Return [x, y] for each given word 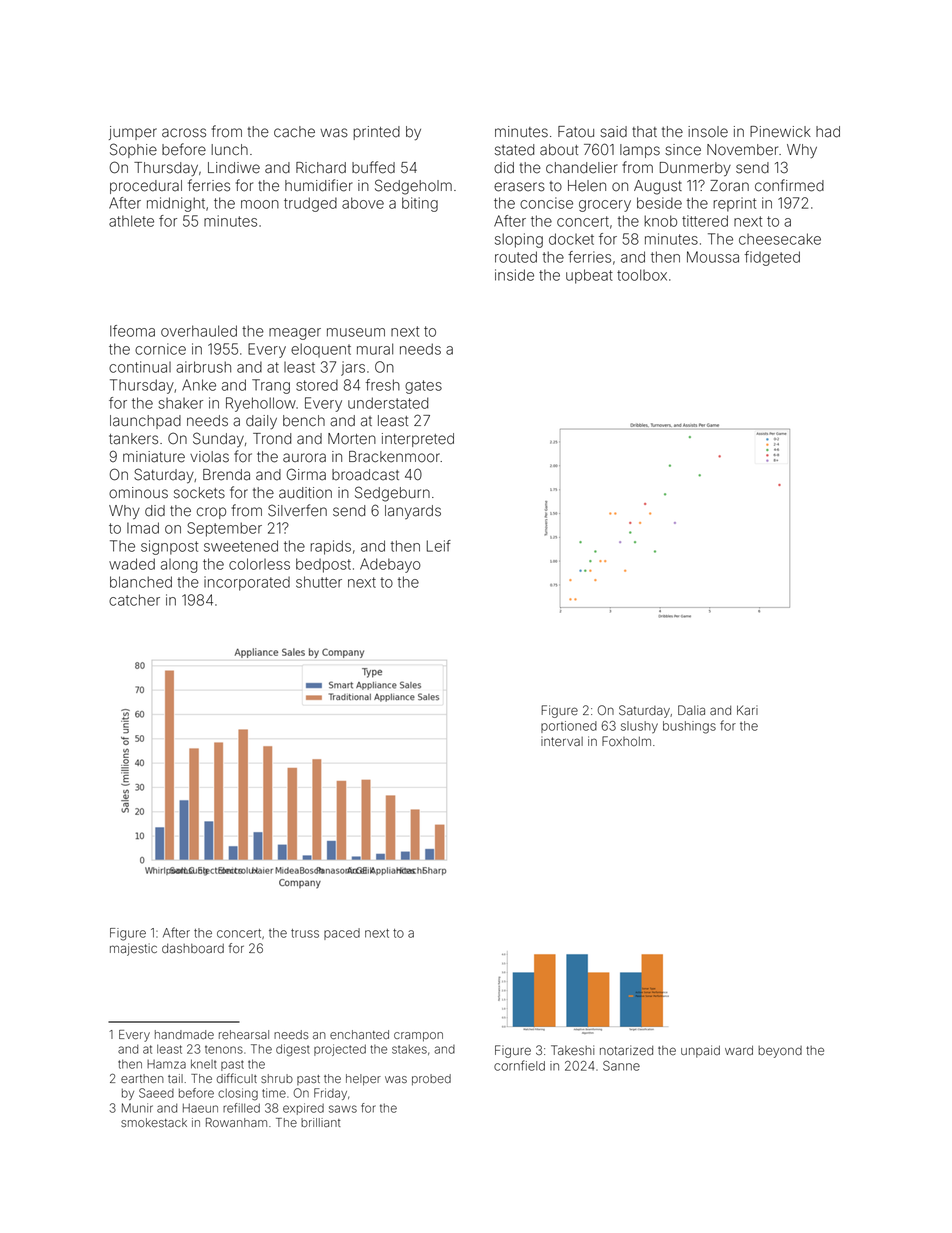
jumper [133, 133]
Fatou [576, 132]
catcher [134, 600]
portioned [569, 727]
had [828, 132]
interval [562, 741]
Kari [747, 710]
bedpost [323, 565]
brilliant [320, 1122]
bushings [689, 727]
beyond [780, 1052]
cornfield [519, 1065]
